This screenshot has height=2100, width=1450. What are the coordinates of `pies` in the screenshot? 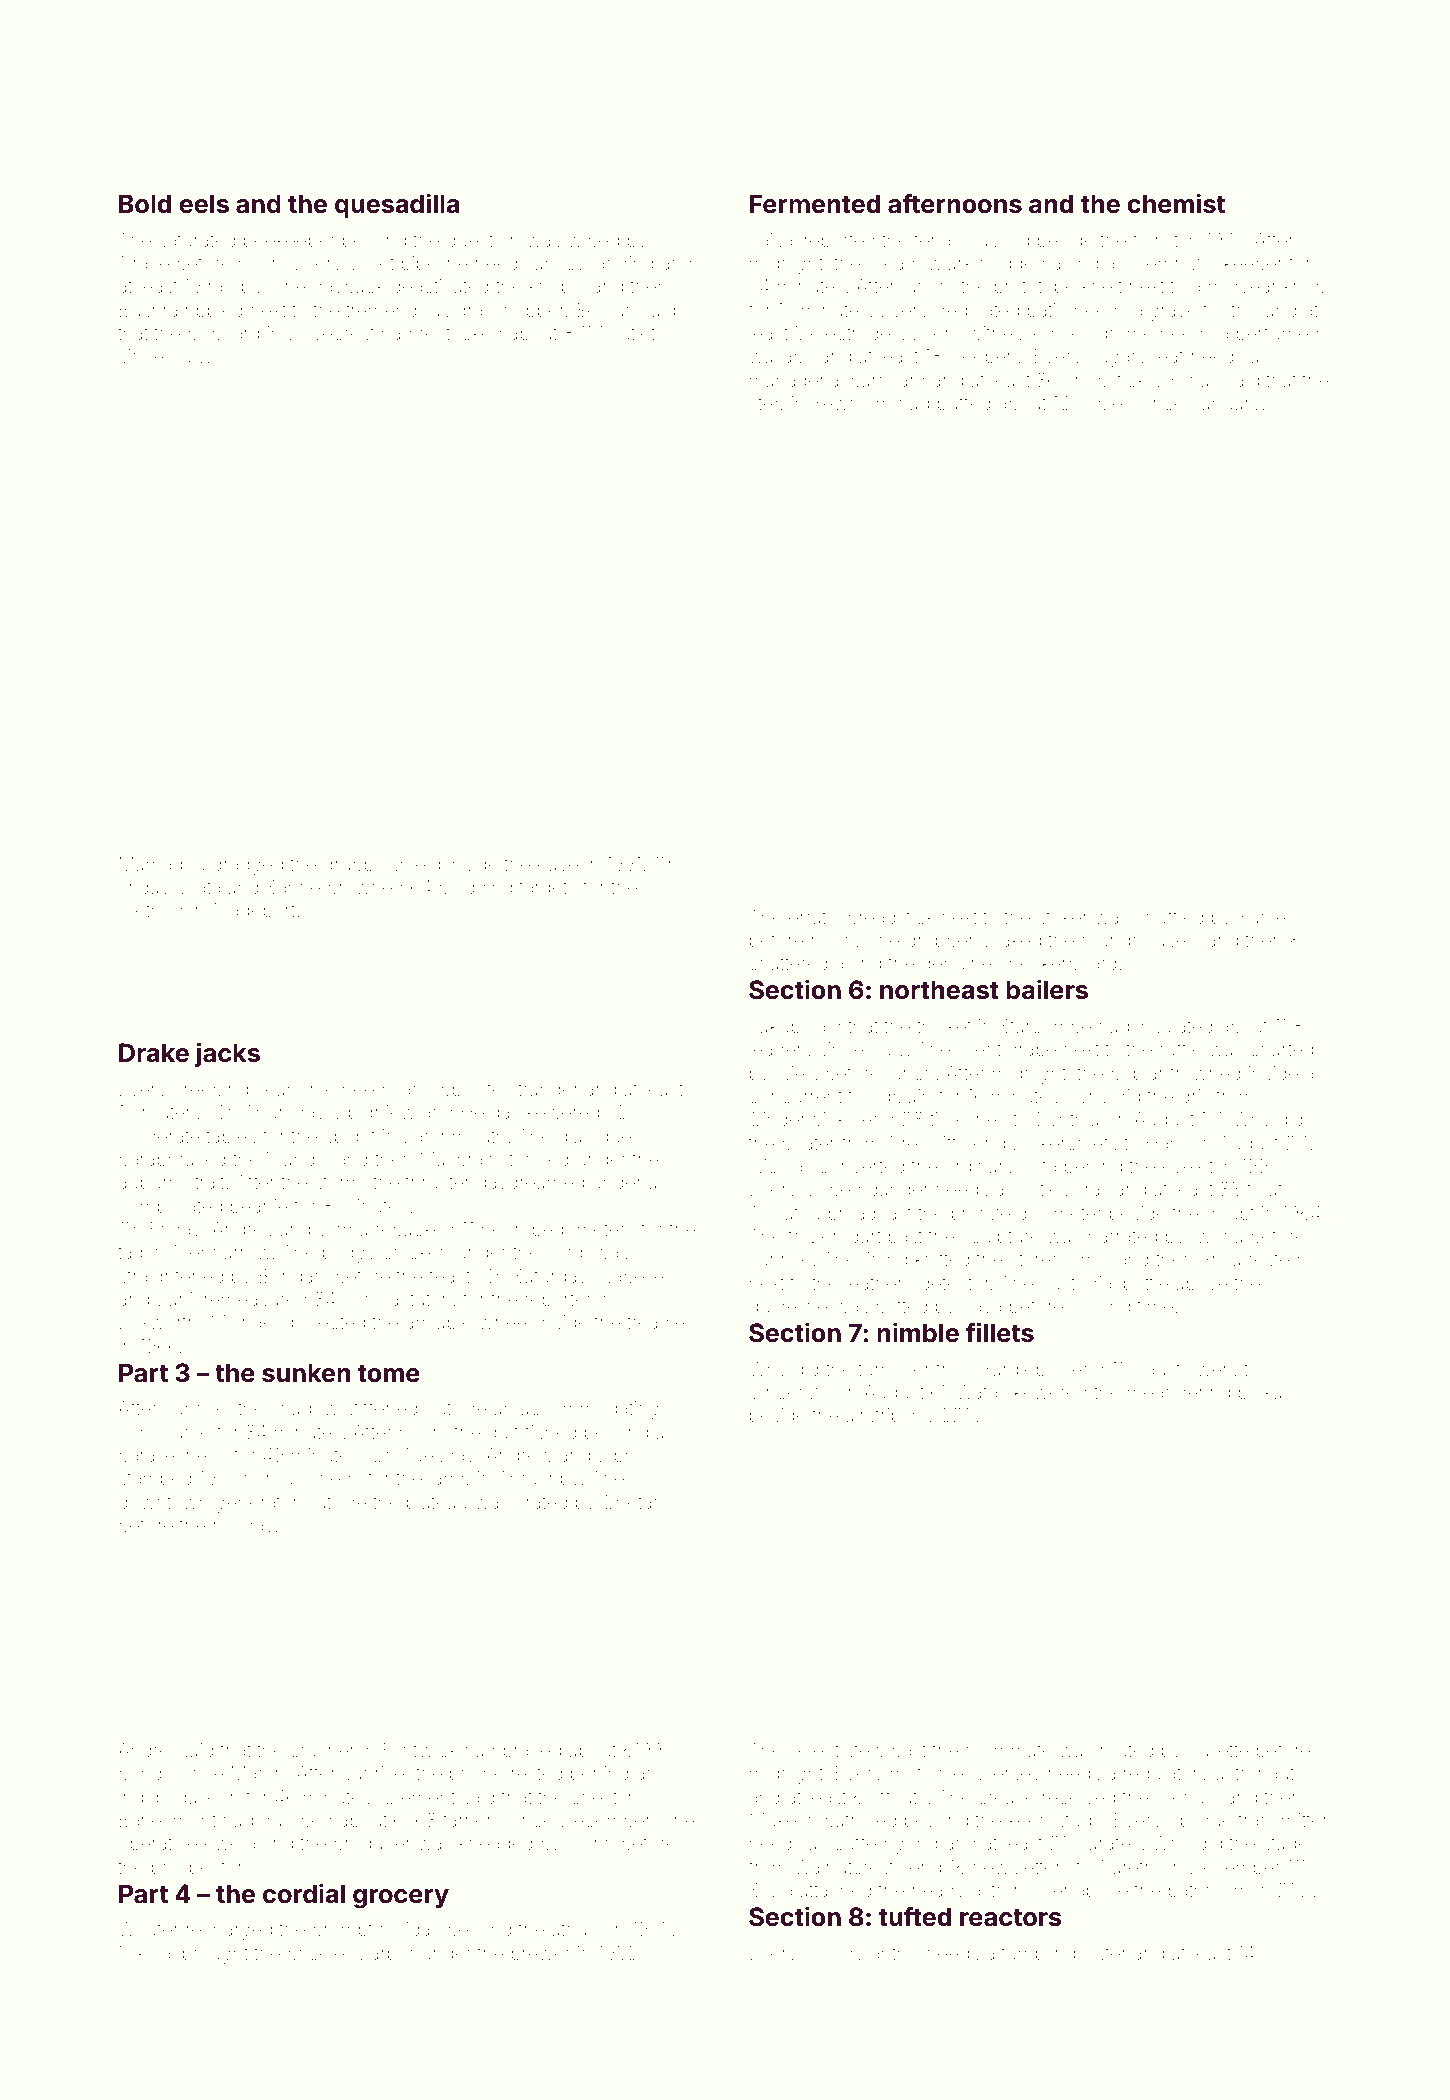 It's located at (1115, 405).
